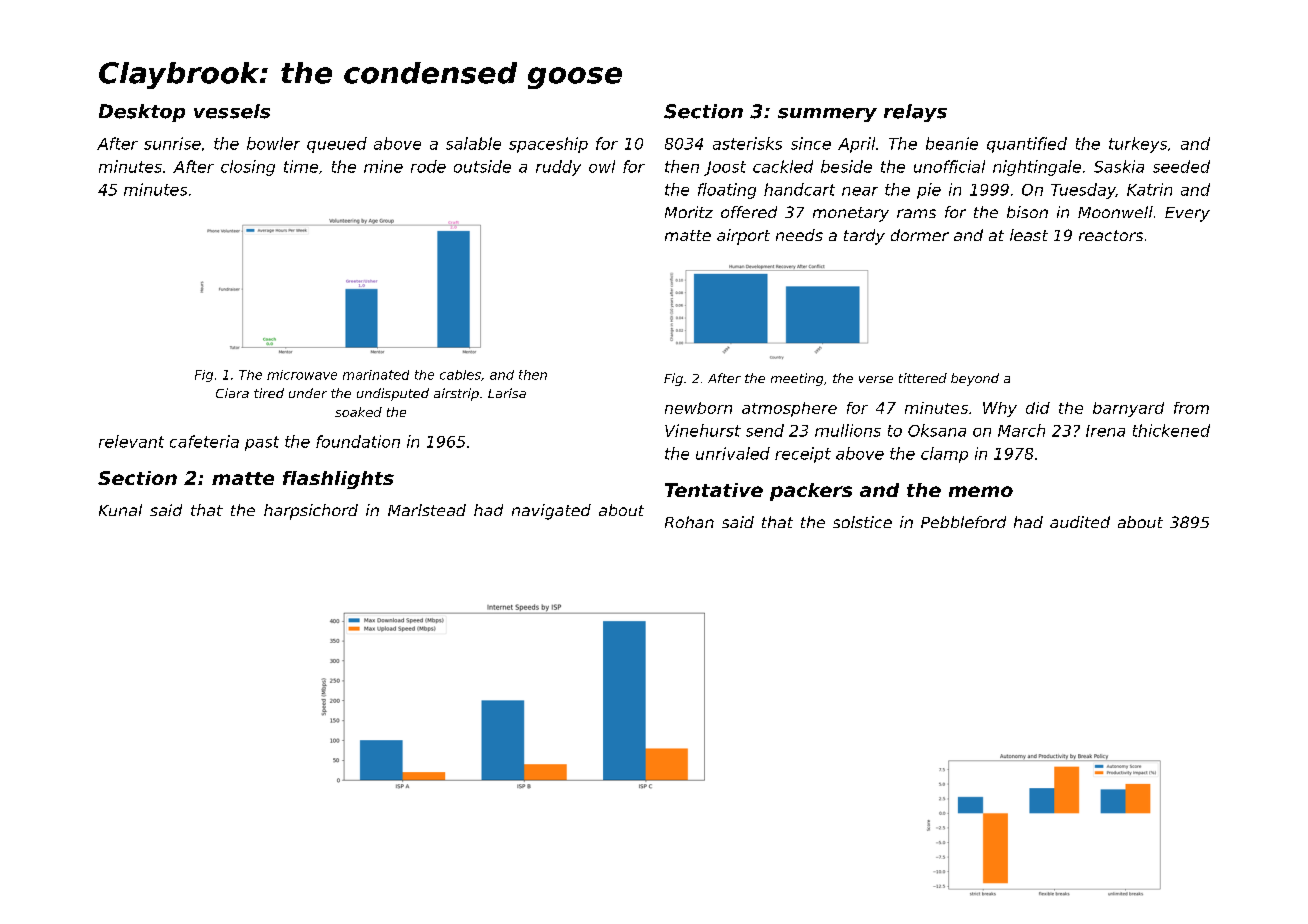 This screenshot has width=1308, height=924. I want to click on Larisa, so click(507, 393).
